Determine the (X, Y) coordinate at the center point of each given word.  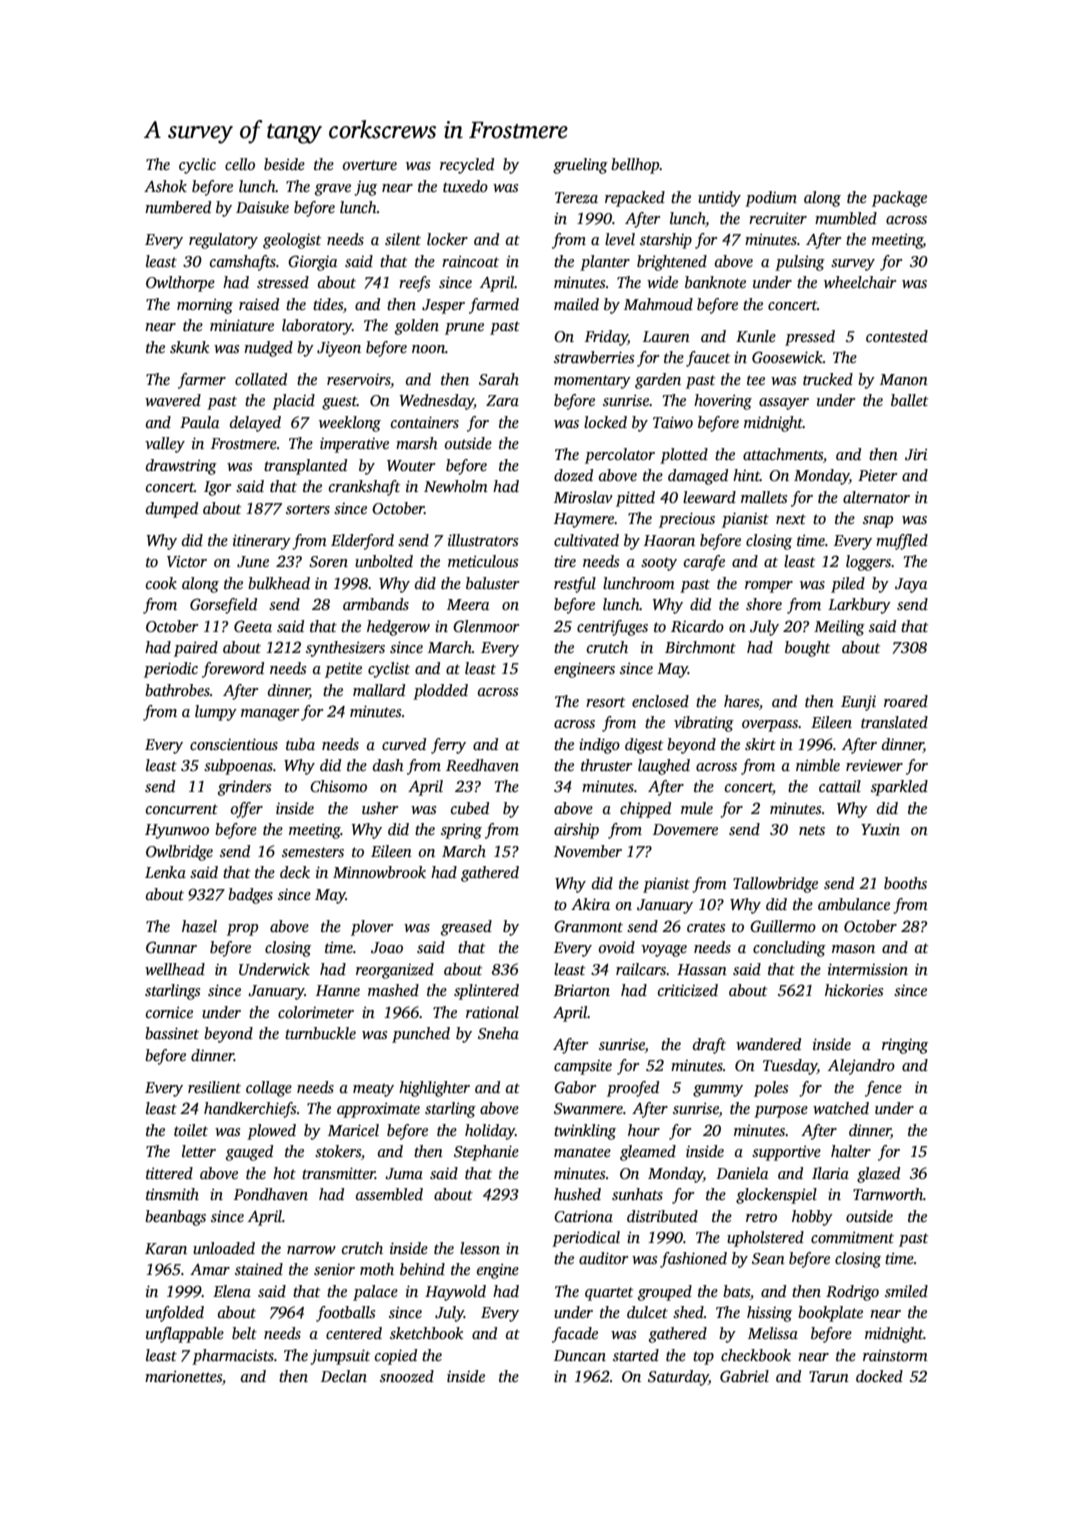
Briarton (582, 990)
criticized (688, 990)
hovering (723, 402)
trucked (828, 379)
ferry (448, 746)
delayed (255, 424)
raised (259, 304)
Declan (344, 1376)
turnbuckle (320, 1033)
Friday (606, 338)
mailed (576, 304)
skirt (760, 744)
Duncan (580, 1355)
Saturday (678, 1378)
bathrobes (177, 690)
